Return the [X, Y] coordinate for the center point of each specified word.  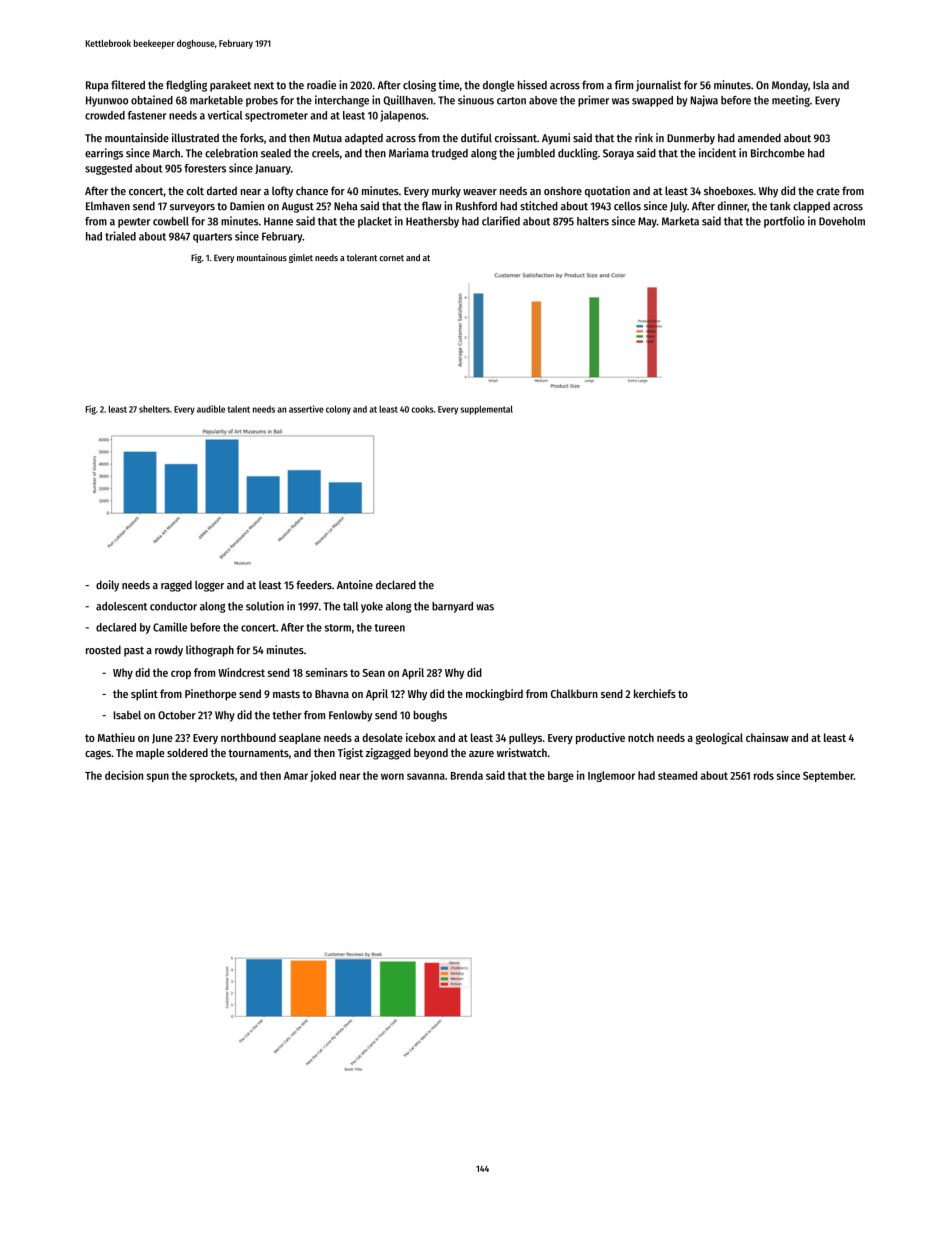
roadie [321, 85]
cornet [391, 258]
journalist [658, 86]
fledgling [186, 86]
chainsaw [767, 737]
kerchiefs [655, 693]
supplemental [487, 410]
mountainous [262, 257]
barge [561, 776]
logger [209, 586]
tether [287, 715]
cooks [423, 409]
